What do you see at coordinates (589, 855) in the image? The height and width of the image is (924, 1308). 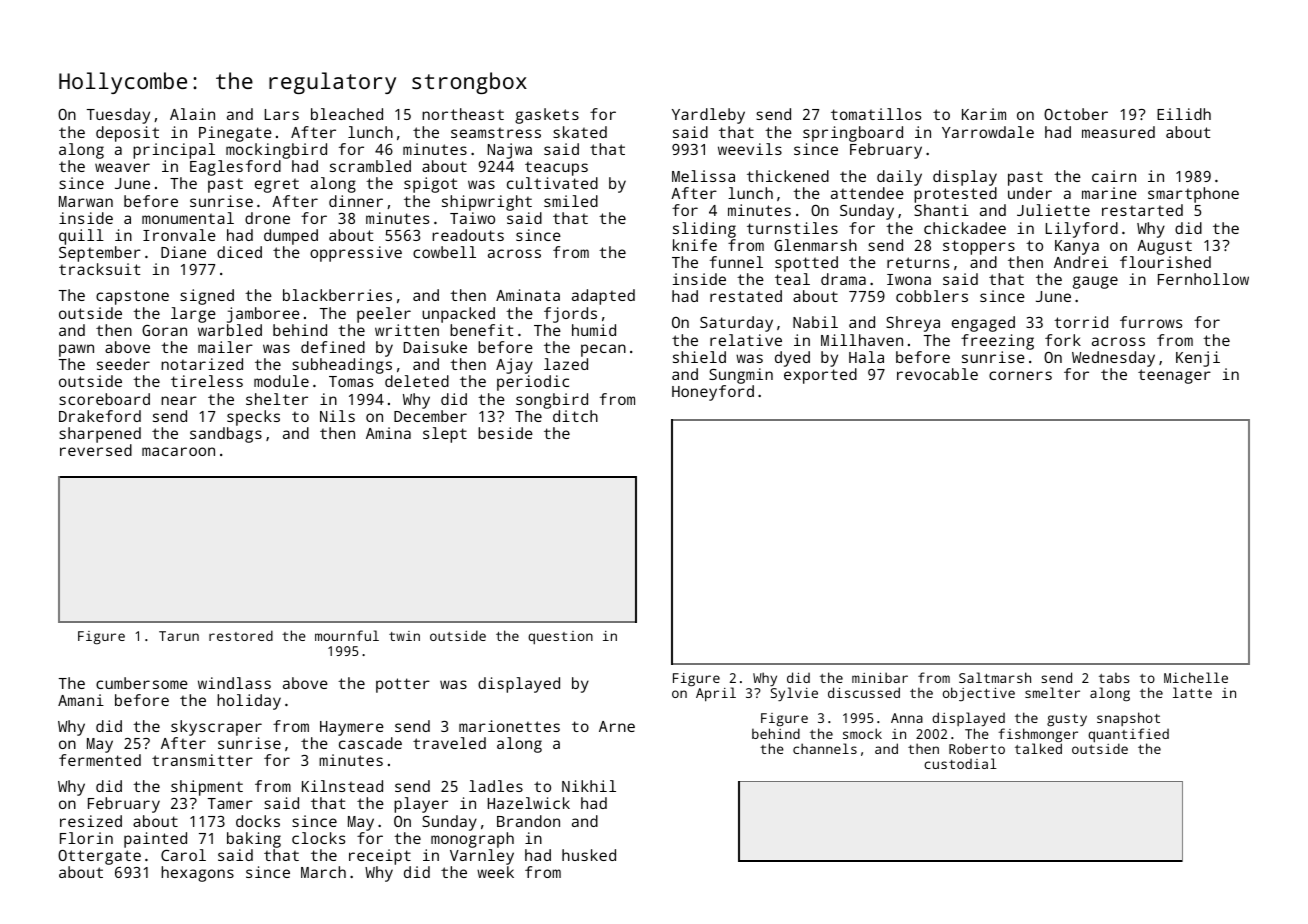 I see `husked` at bounding box center [589, 855].
